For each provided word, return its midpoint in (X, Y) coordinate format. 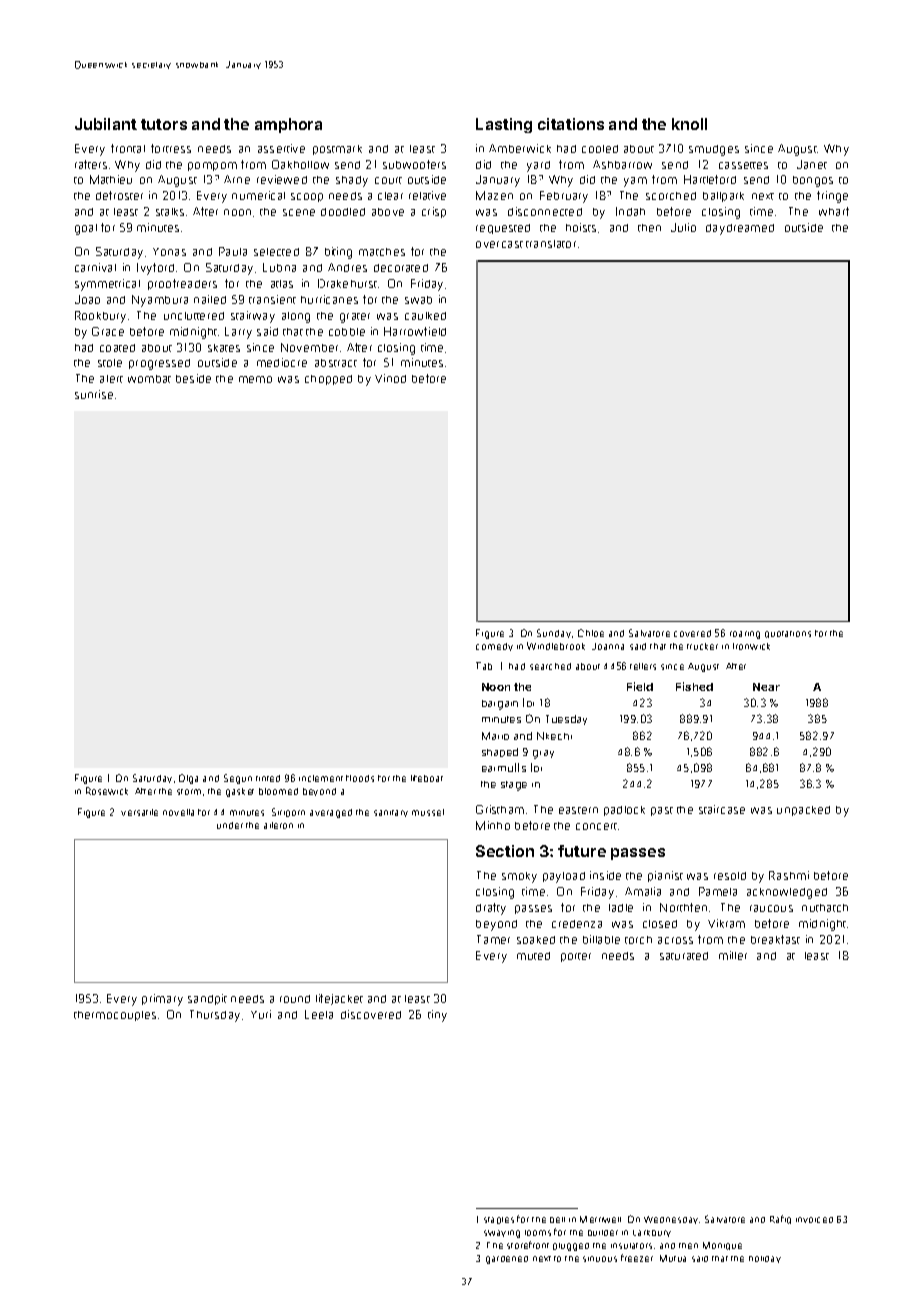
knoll (689, 124)
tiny (437, 1016)
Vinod (390, 378)
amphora (288, 125)
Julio (683, 227)
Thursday (215, 1016)
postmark (337, 150)
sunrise (94, 394)
